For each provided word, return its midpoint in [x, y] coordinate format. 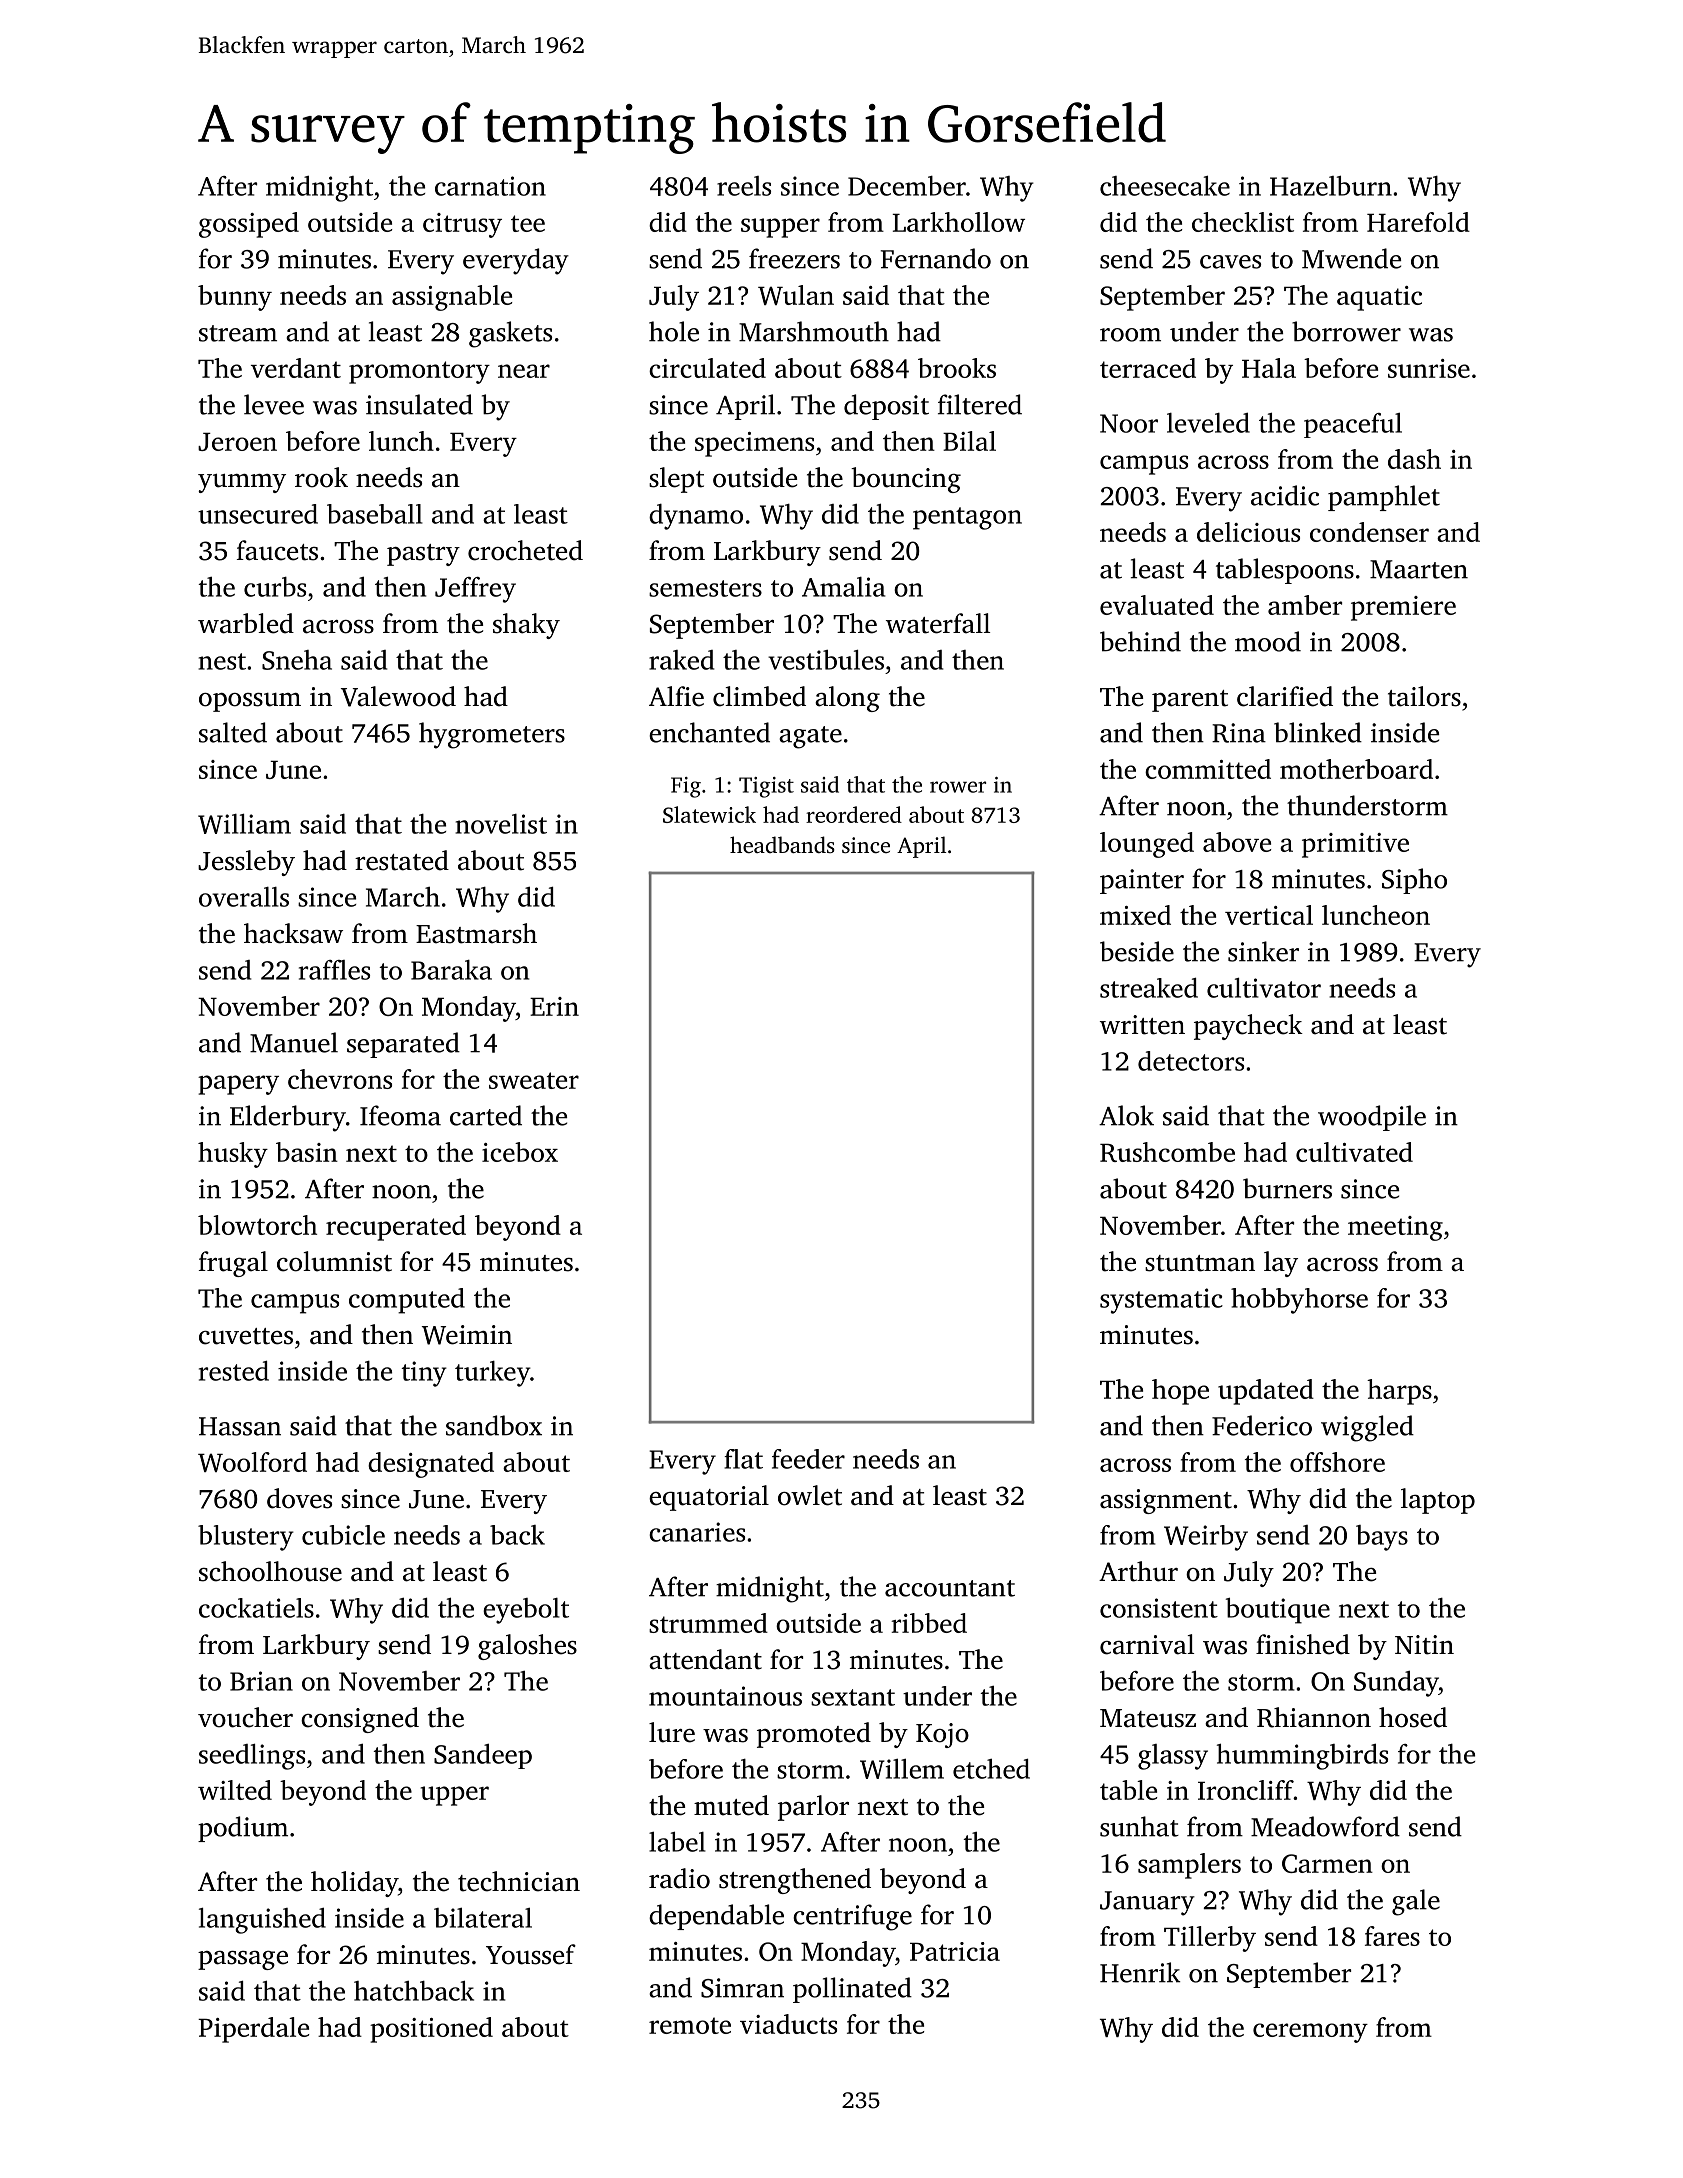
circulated [707, 368]
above [1237, 842]
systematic [1161, 1301]
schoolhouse [270, 1571]
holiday [354, 1884]
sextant [853, 1697]
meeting [1395, 1228]
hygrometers [492, 735]
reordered [854, 814]
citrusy [462, 225]
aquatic [1379, 298]
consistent [1159, 1608]
